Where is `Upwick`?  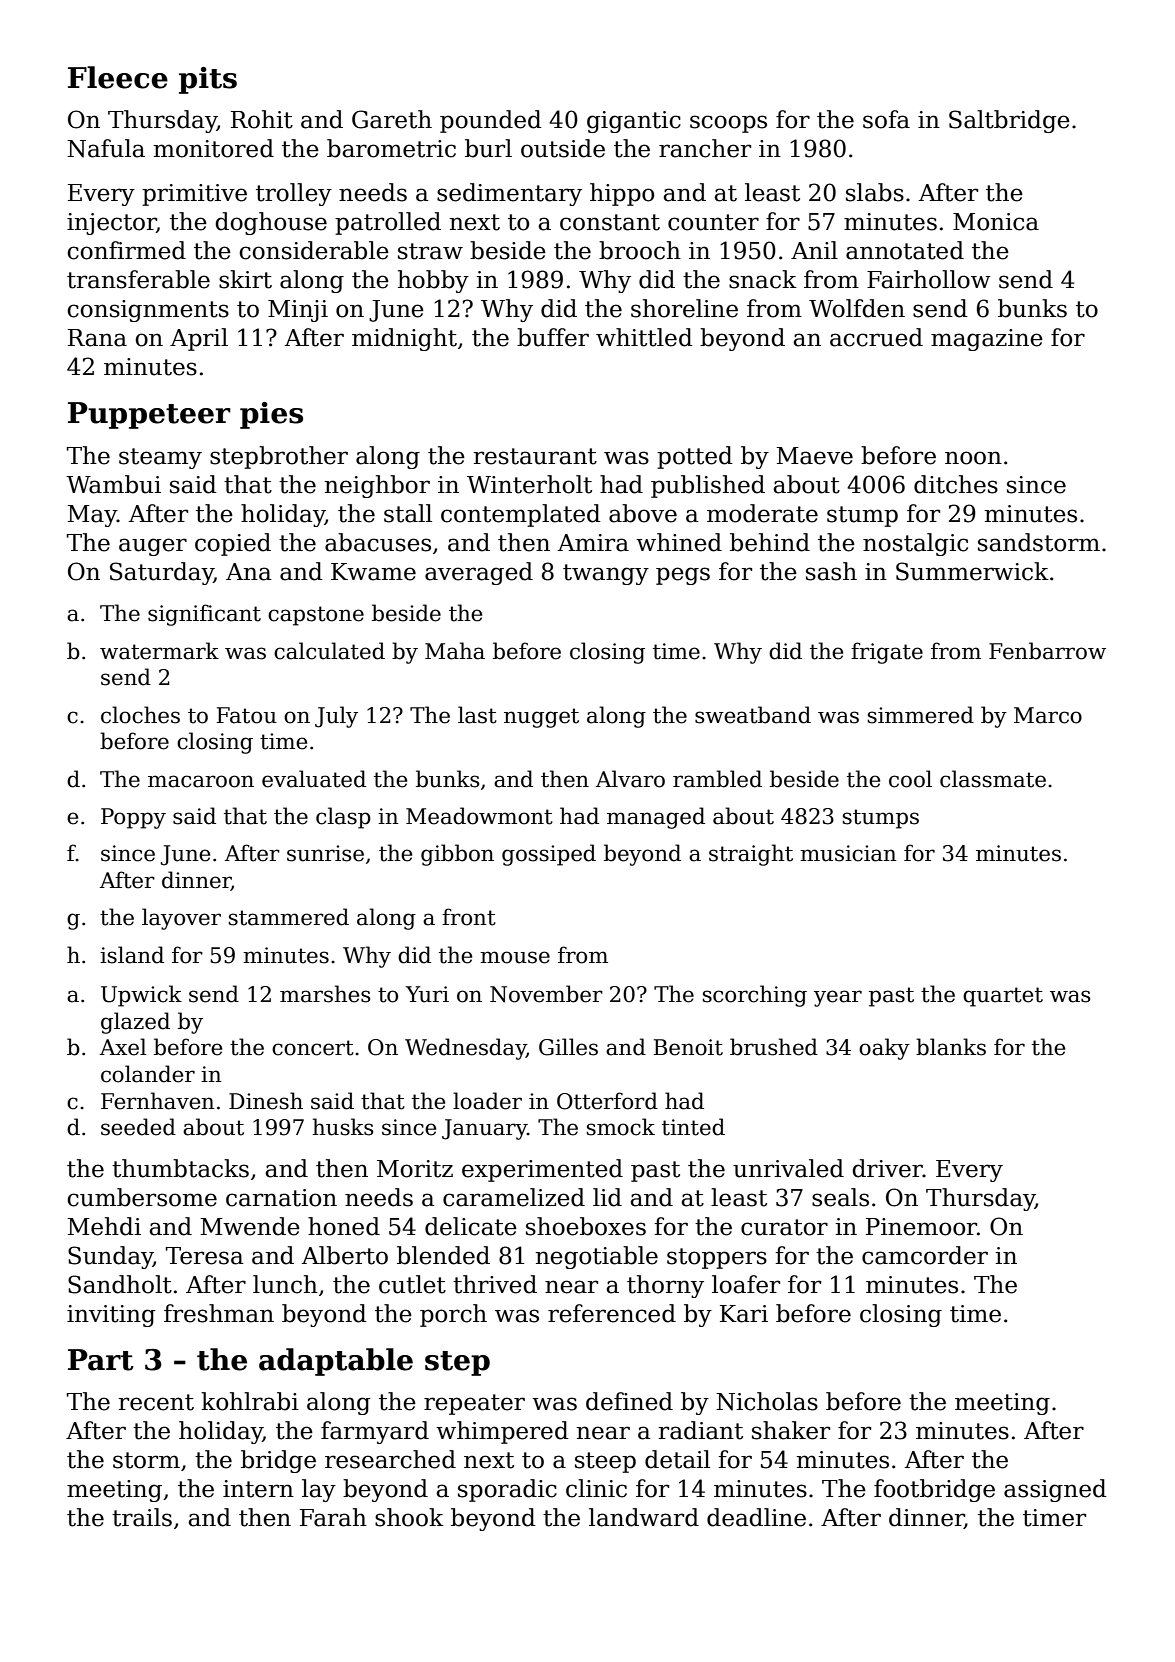
Upwick is located at coordinates (141, 996).
